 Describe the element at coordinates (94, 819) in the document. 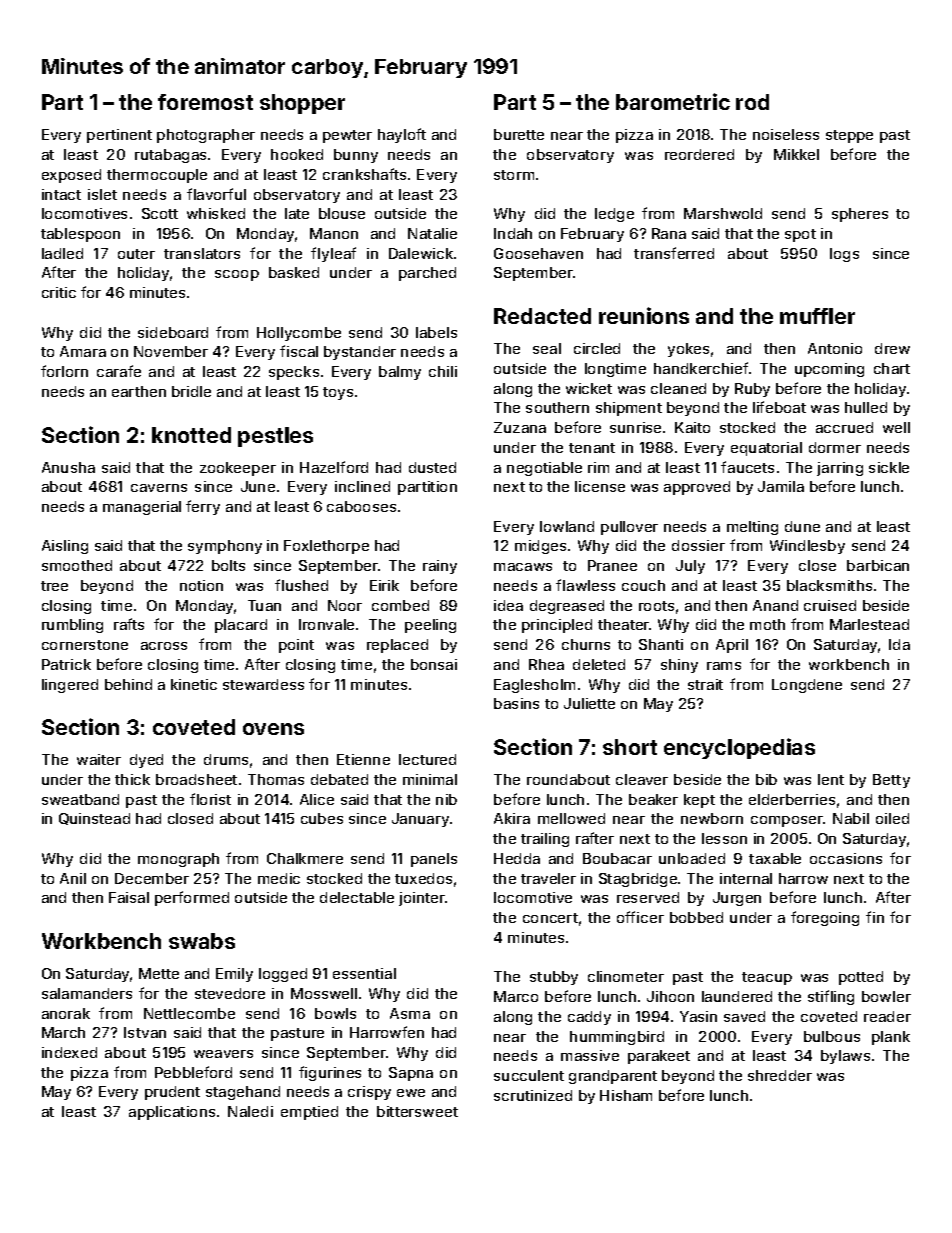

I see `Quinstead` at that location.
